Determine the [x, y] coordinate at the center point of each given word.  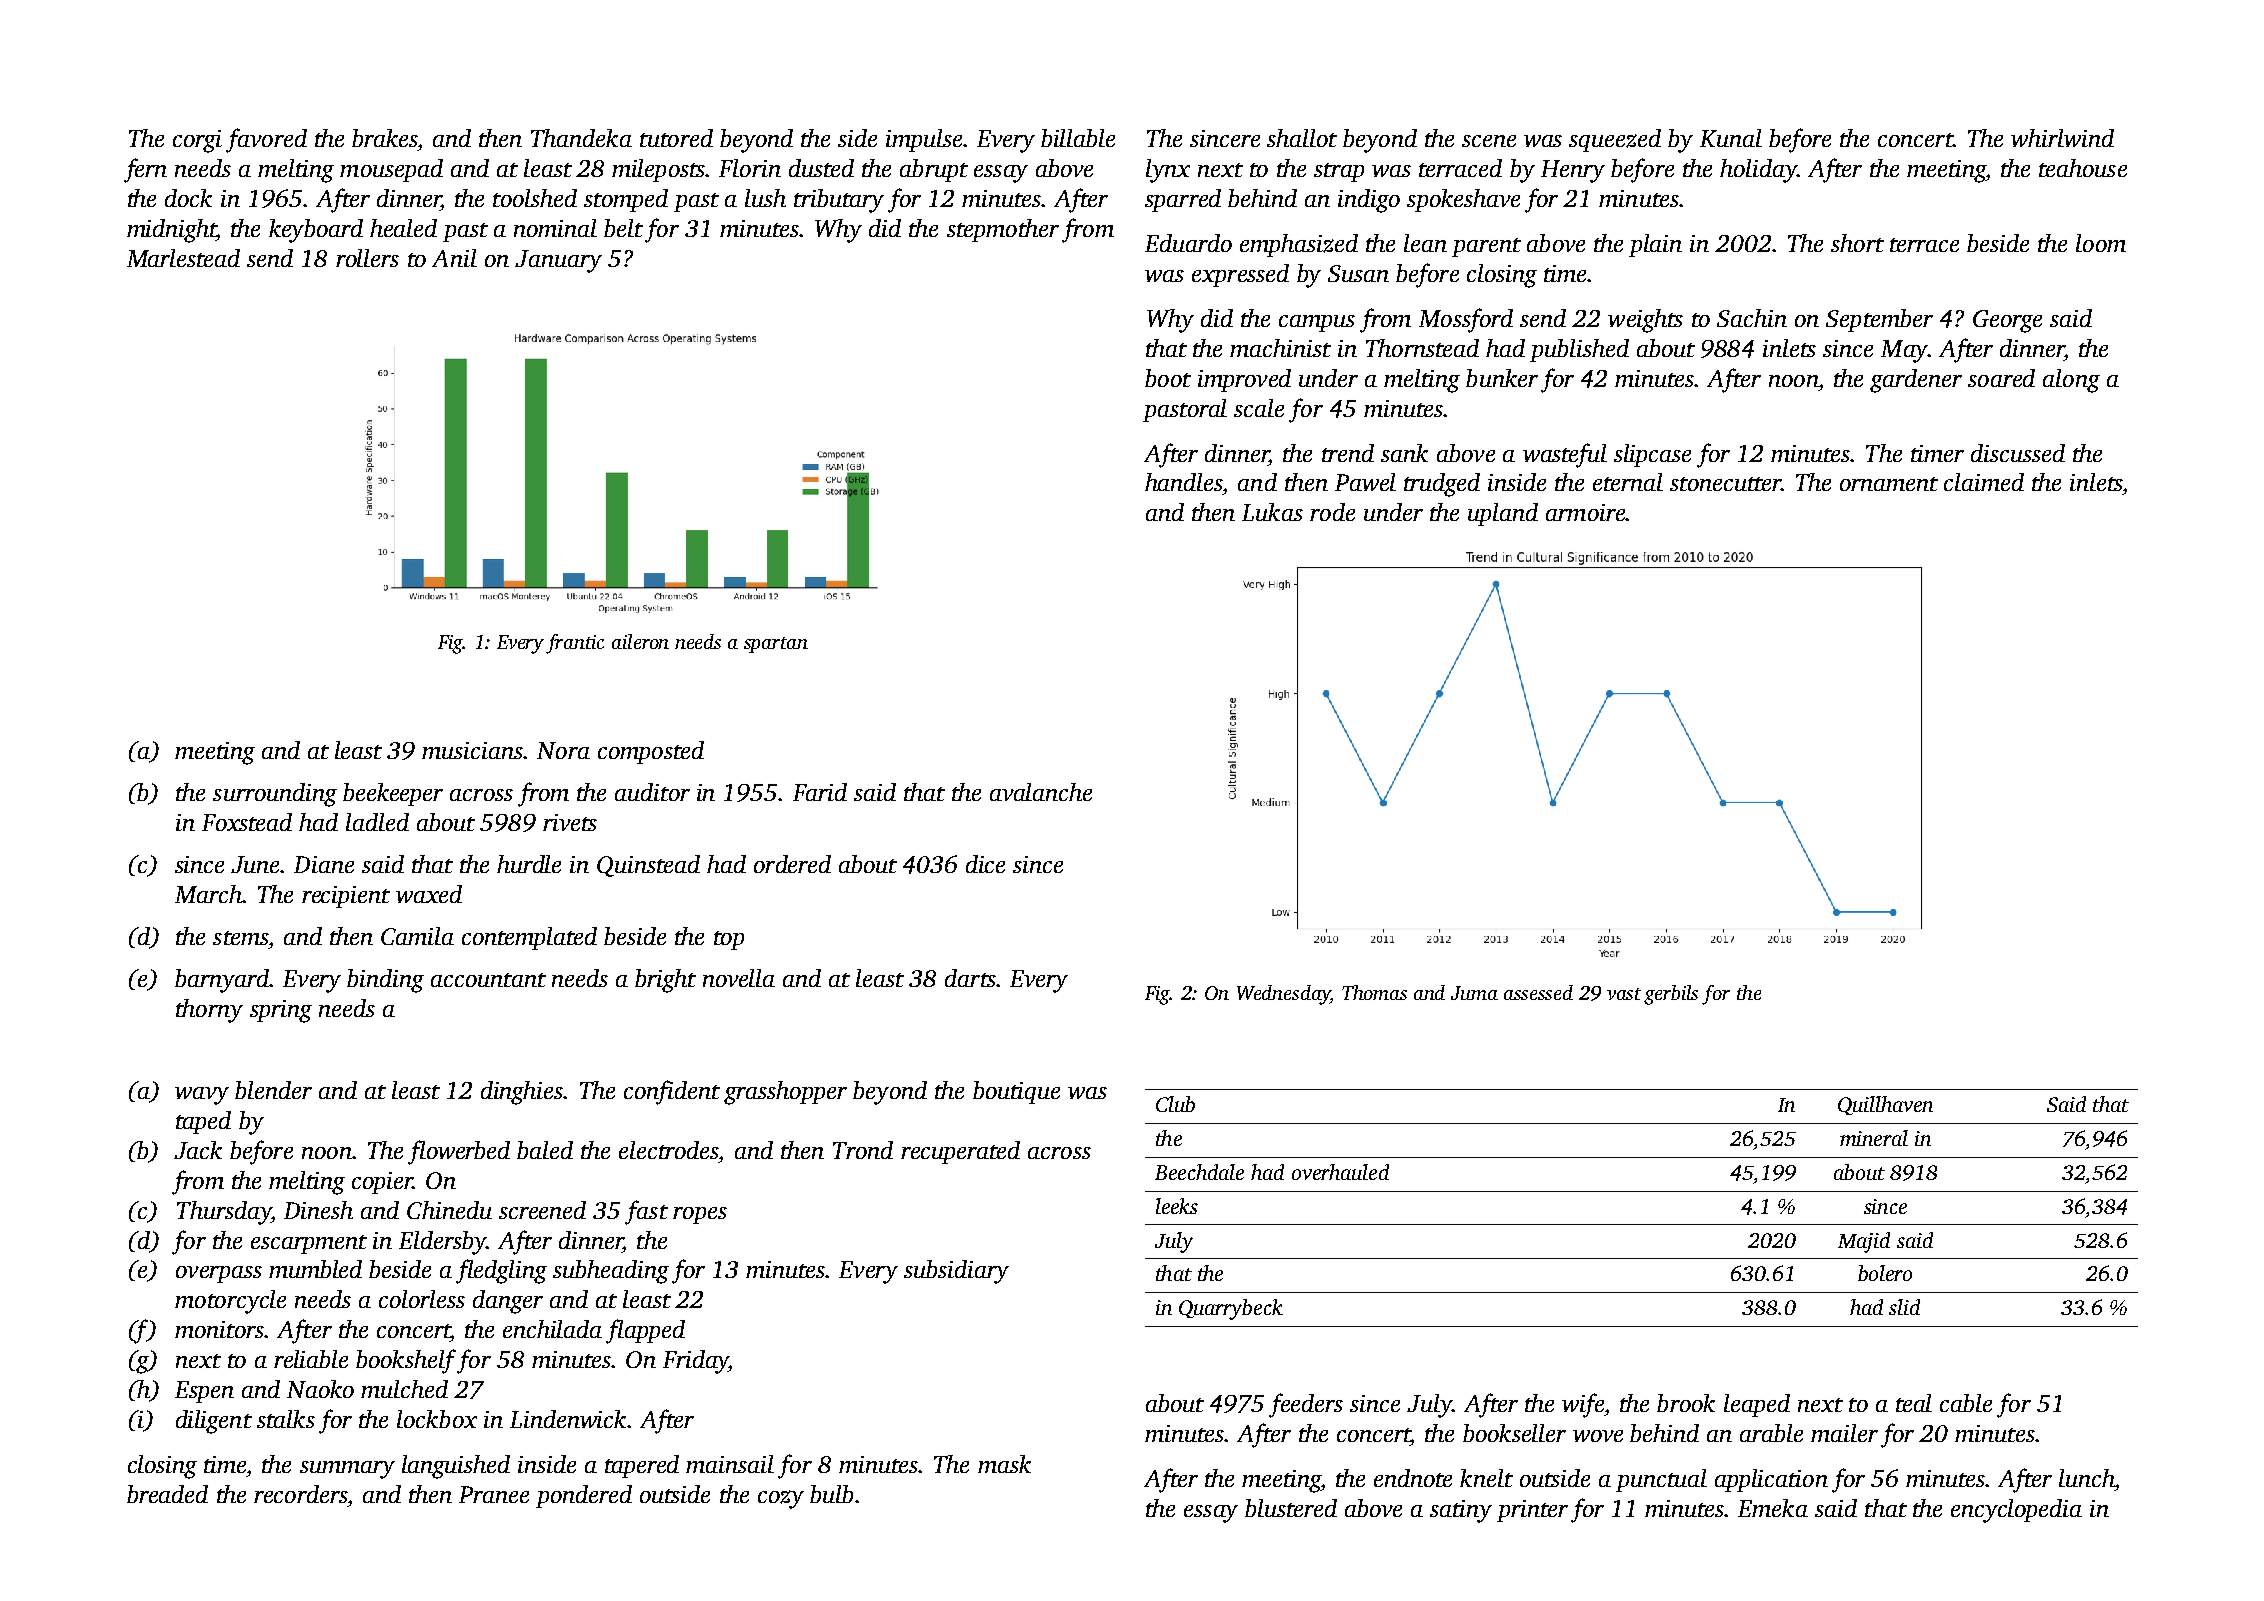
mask [1004, 1464]
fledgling [501, 1271]
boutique [1016, 1092]
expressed [1240, 275]
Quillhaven [1885, 1105]
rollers [367, 258]
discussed [2018, 453]
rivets [570, 822]
